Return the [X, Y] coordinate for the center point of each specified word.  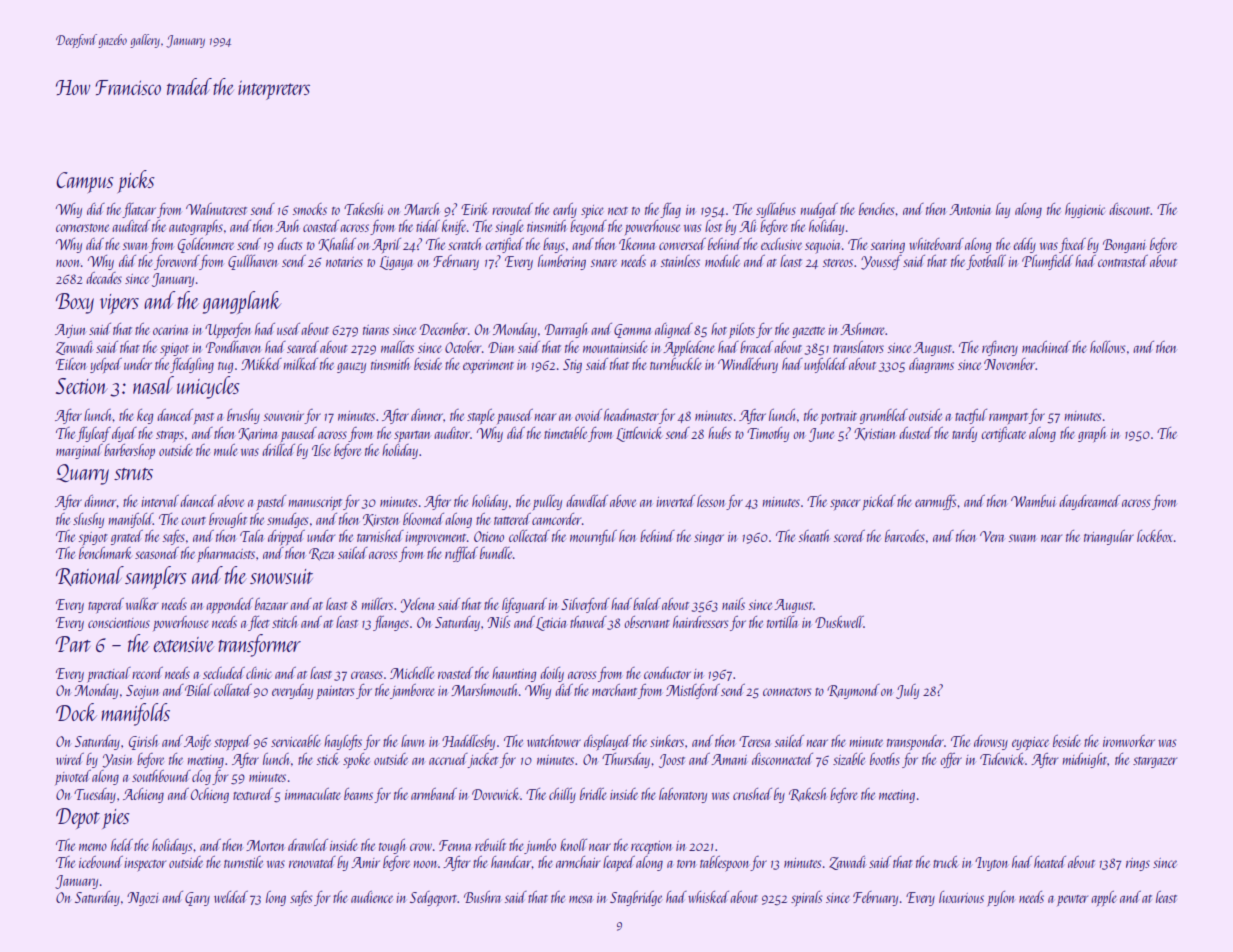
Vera [992, 536]
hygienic [1085, 210]
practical [109, 675]
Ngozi [142, 899]
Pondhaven [233, 347]
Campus [85, 182]
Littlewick [639, 434]
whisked [708, 897]
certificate [1004, 434]
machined [1046, 347]
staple [481, 416]
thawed [588, 622]
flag [670, 210]
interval [160, 501]
